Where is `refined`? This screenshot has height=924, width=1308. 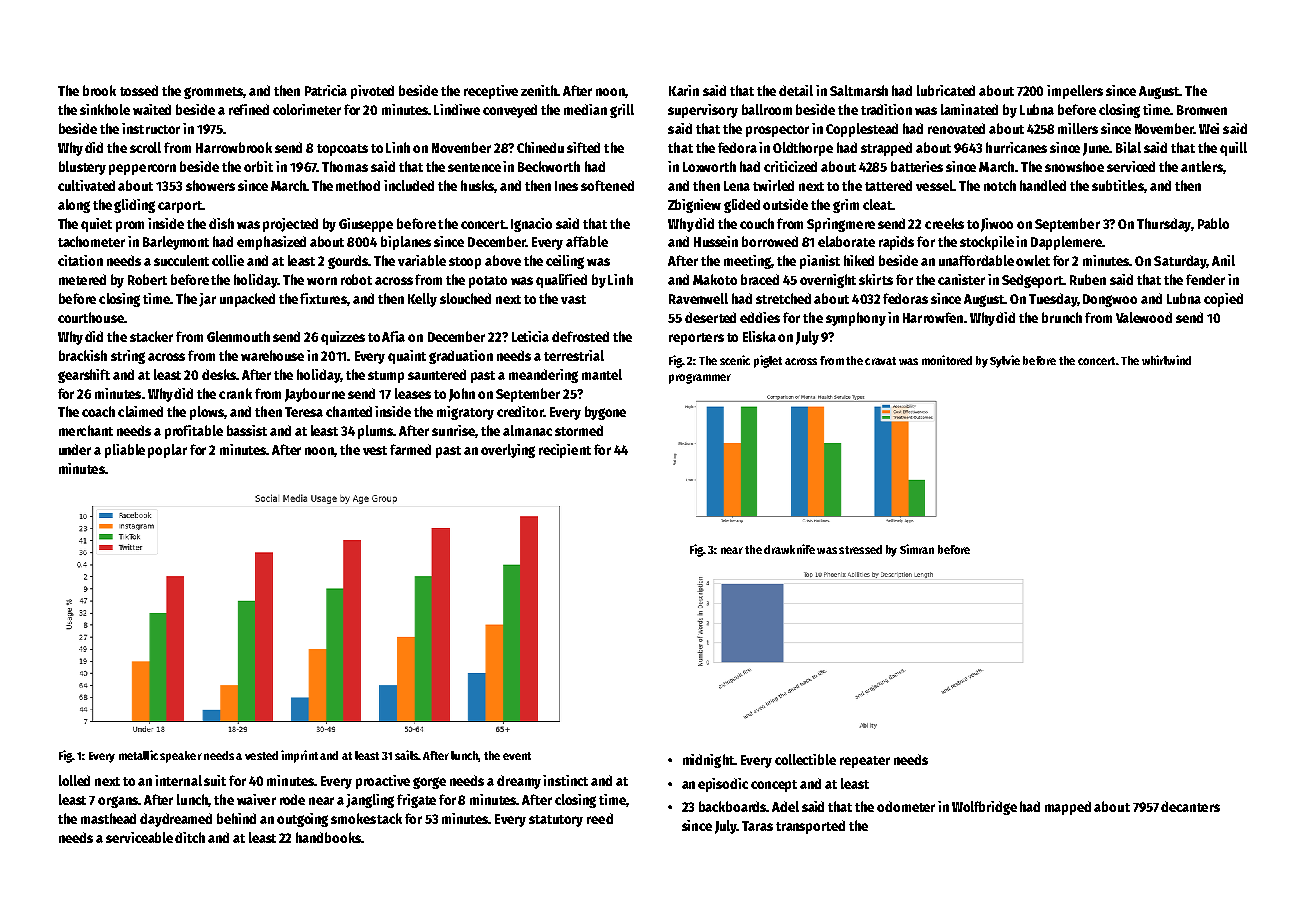 refined is located at coordinates (249, 109).
